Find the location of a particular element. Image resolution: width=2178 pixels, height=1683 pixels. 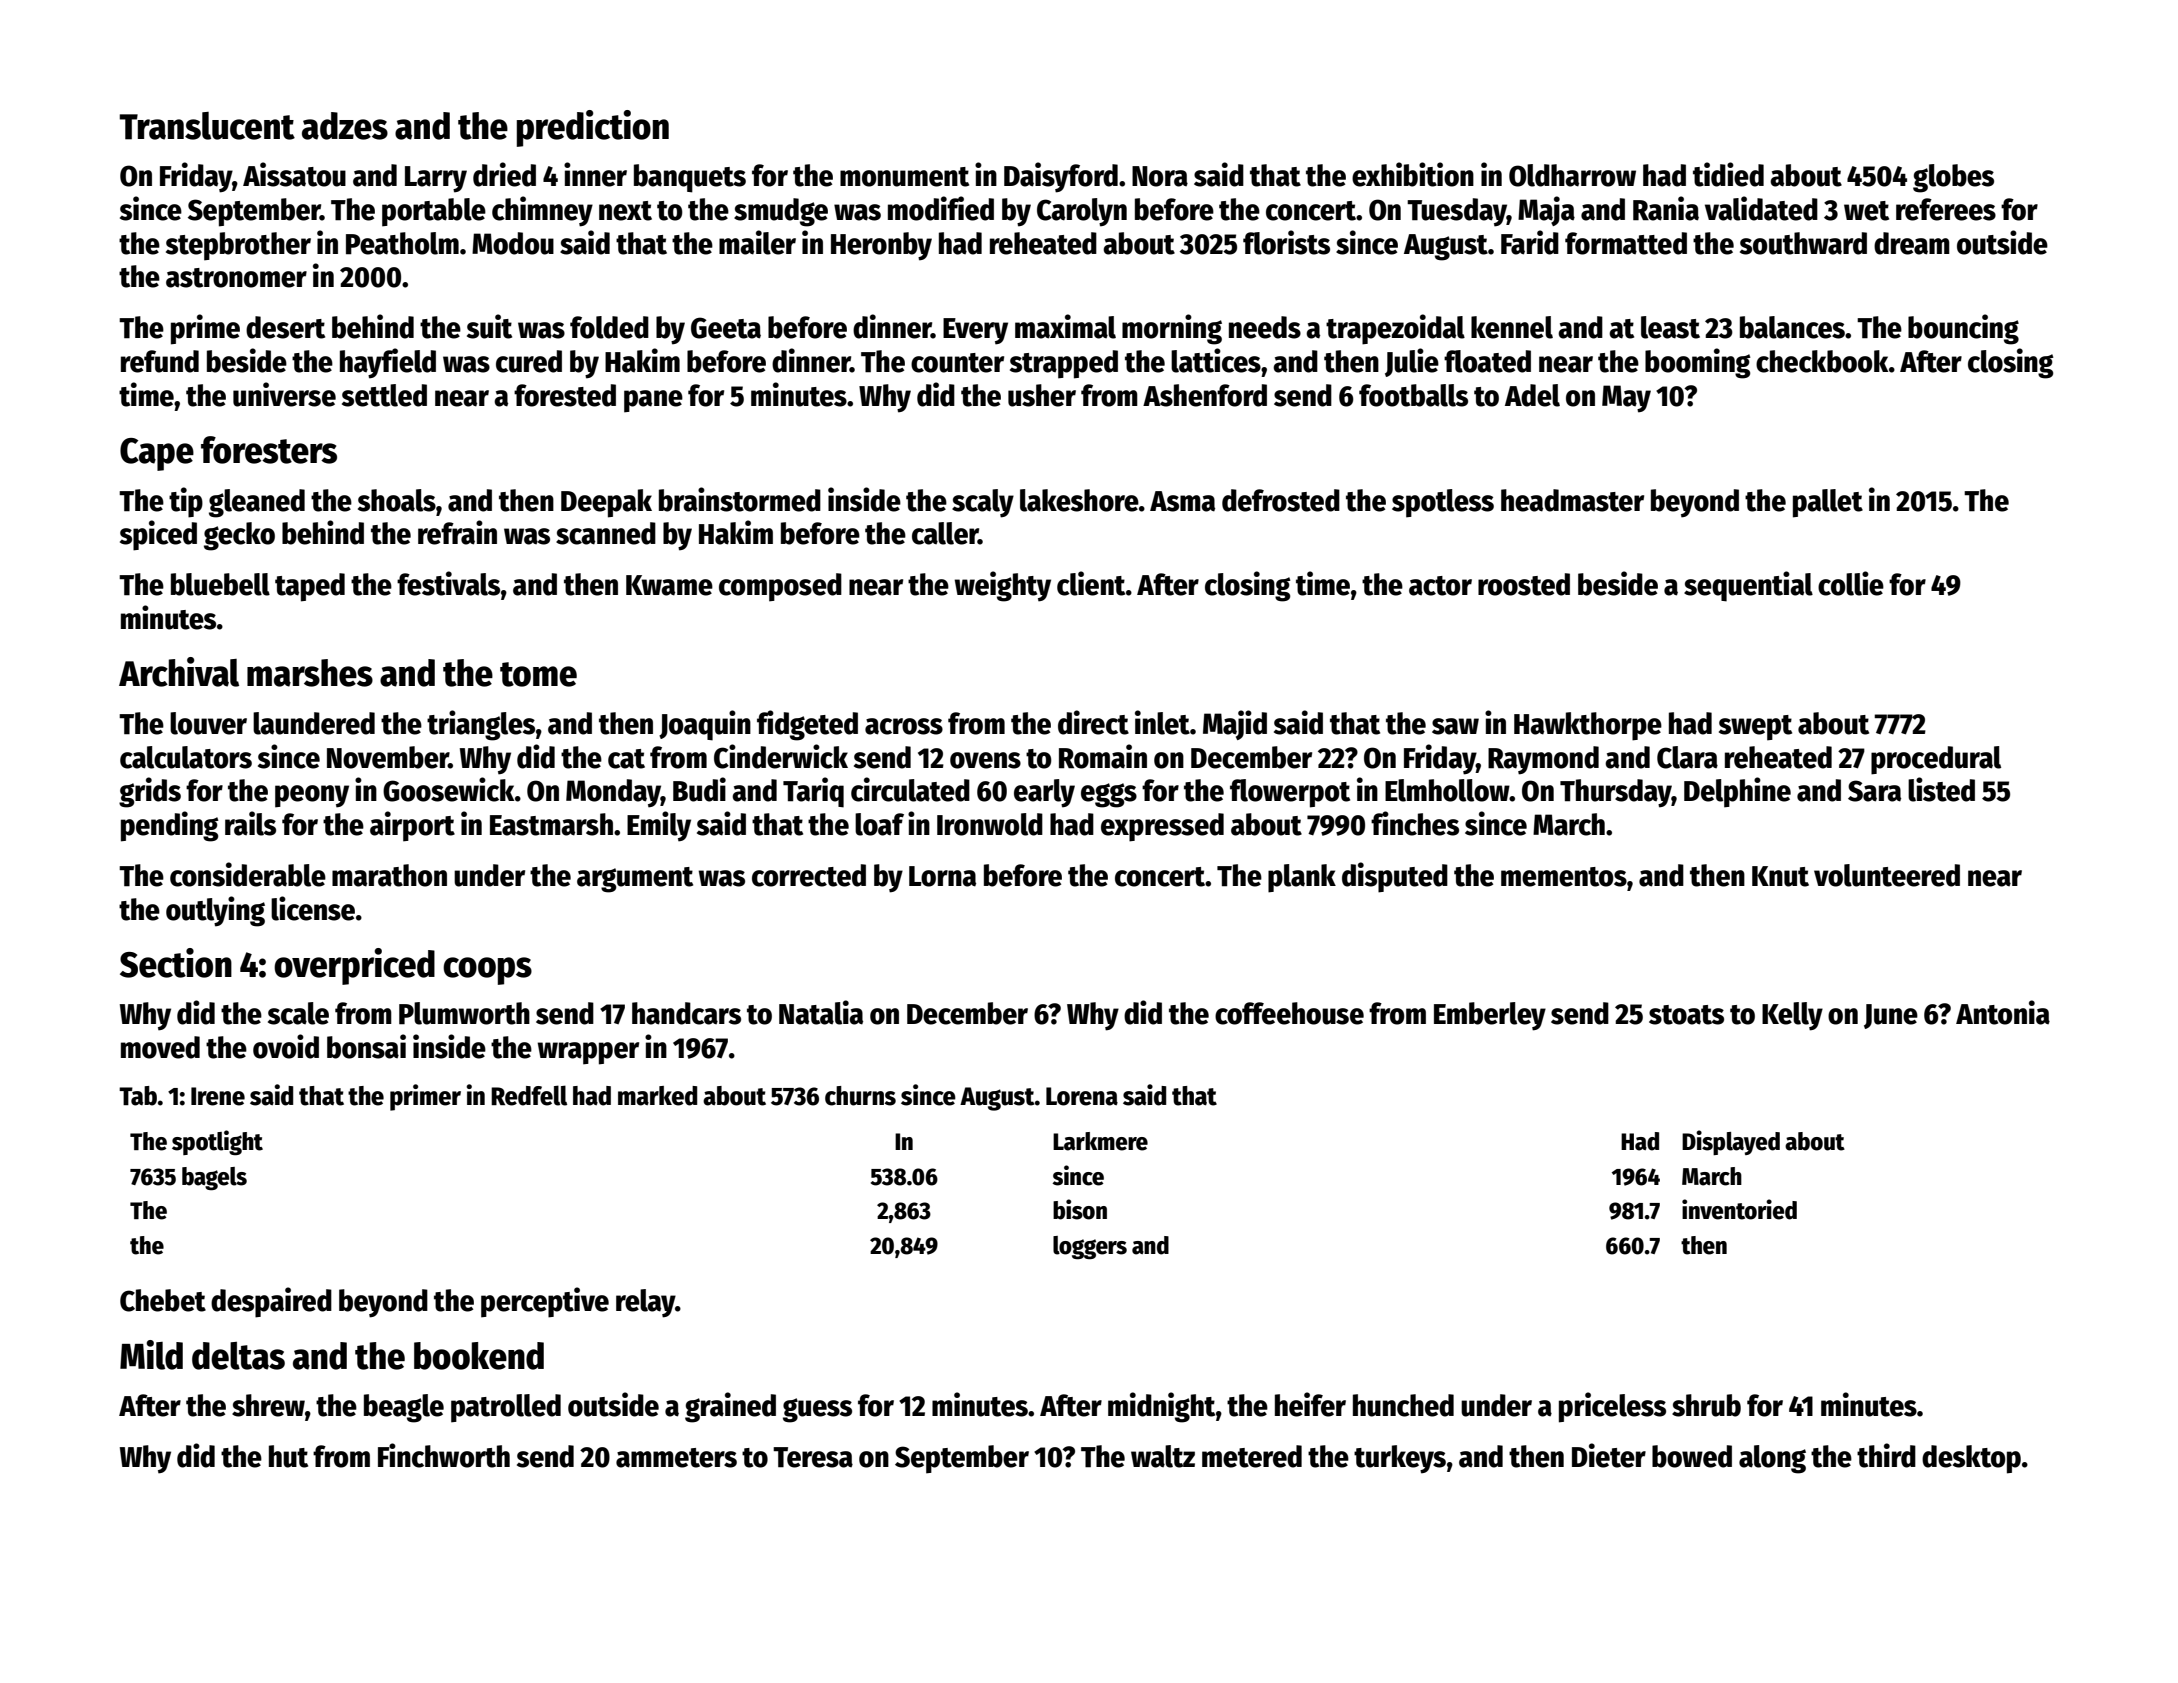

waltz is located at coordinates (1163, 1456).
